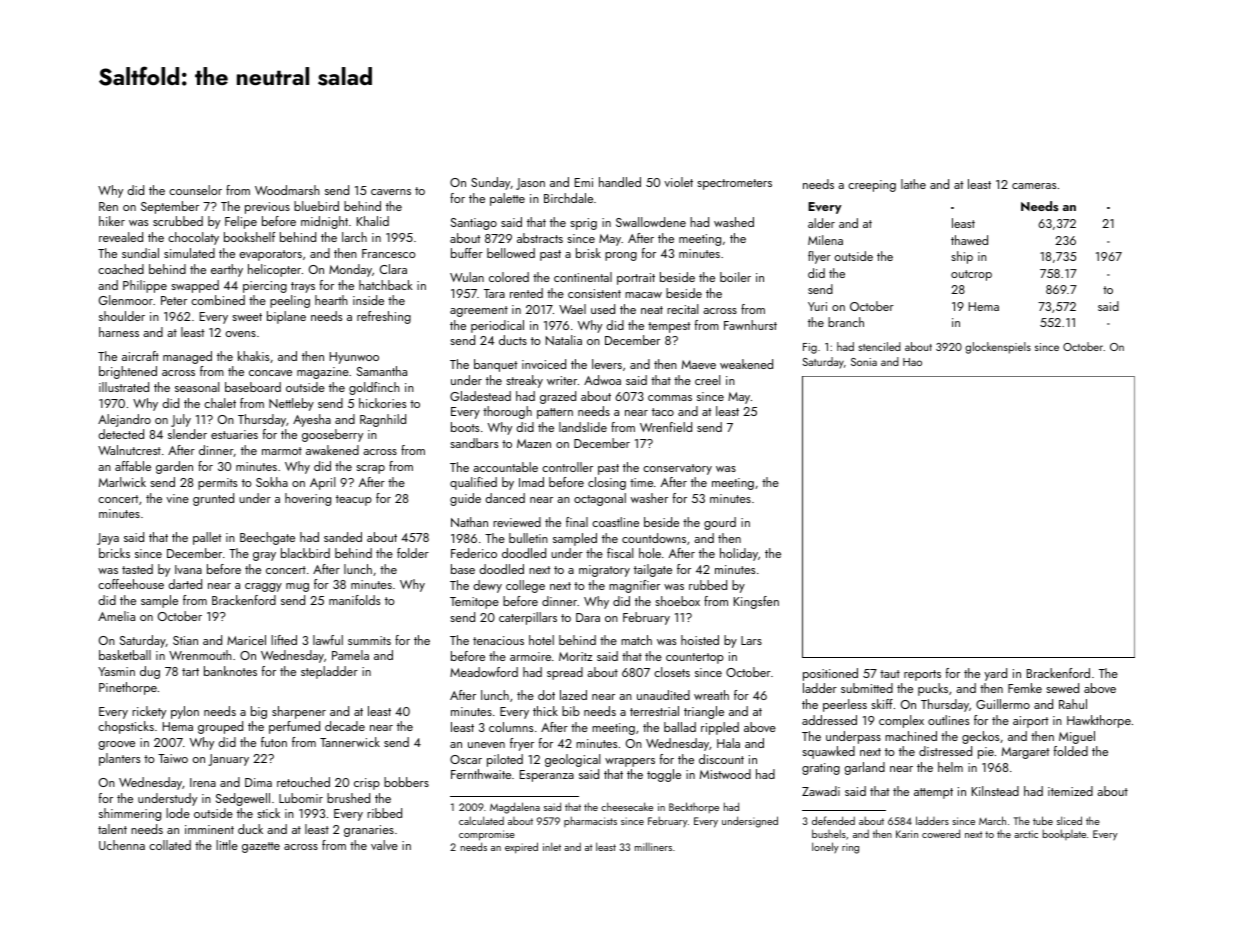 The height and width of the page is (952, 1233). Describe the element at coordinates (297, 587) in the page. I see `mug` at that location.
